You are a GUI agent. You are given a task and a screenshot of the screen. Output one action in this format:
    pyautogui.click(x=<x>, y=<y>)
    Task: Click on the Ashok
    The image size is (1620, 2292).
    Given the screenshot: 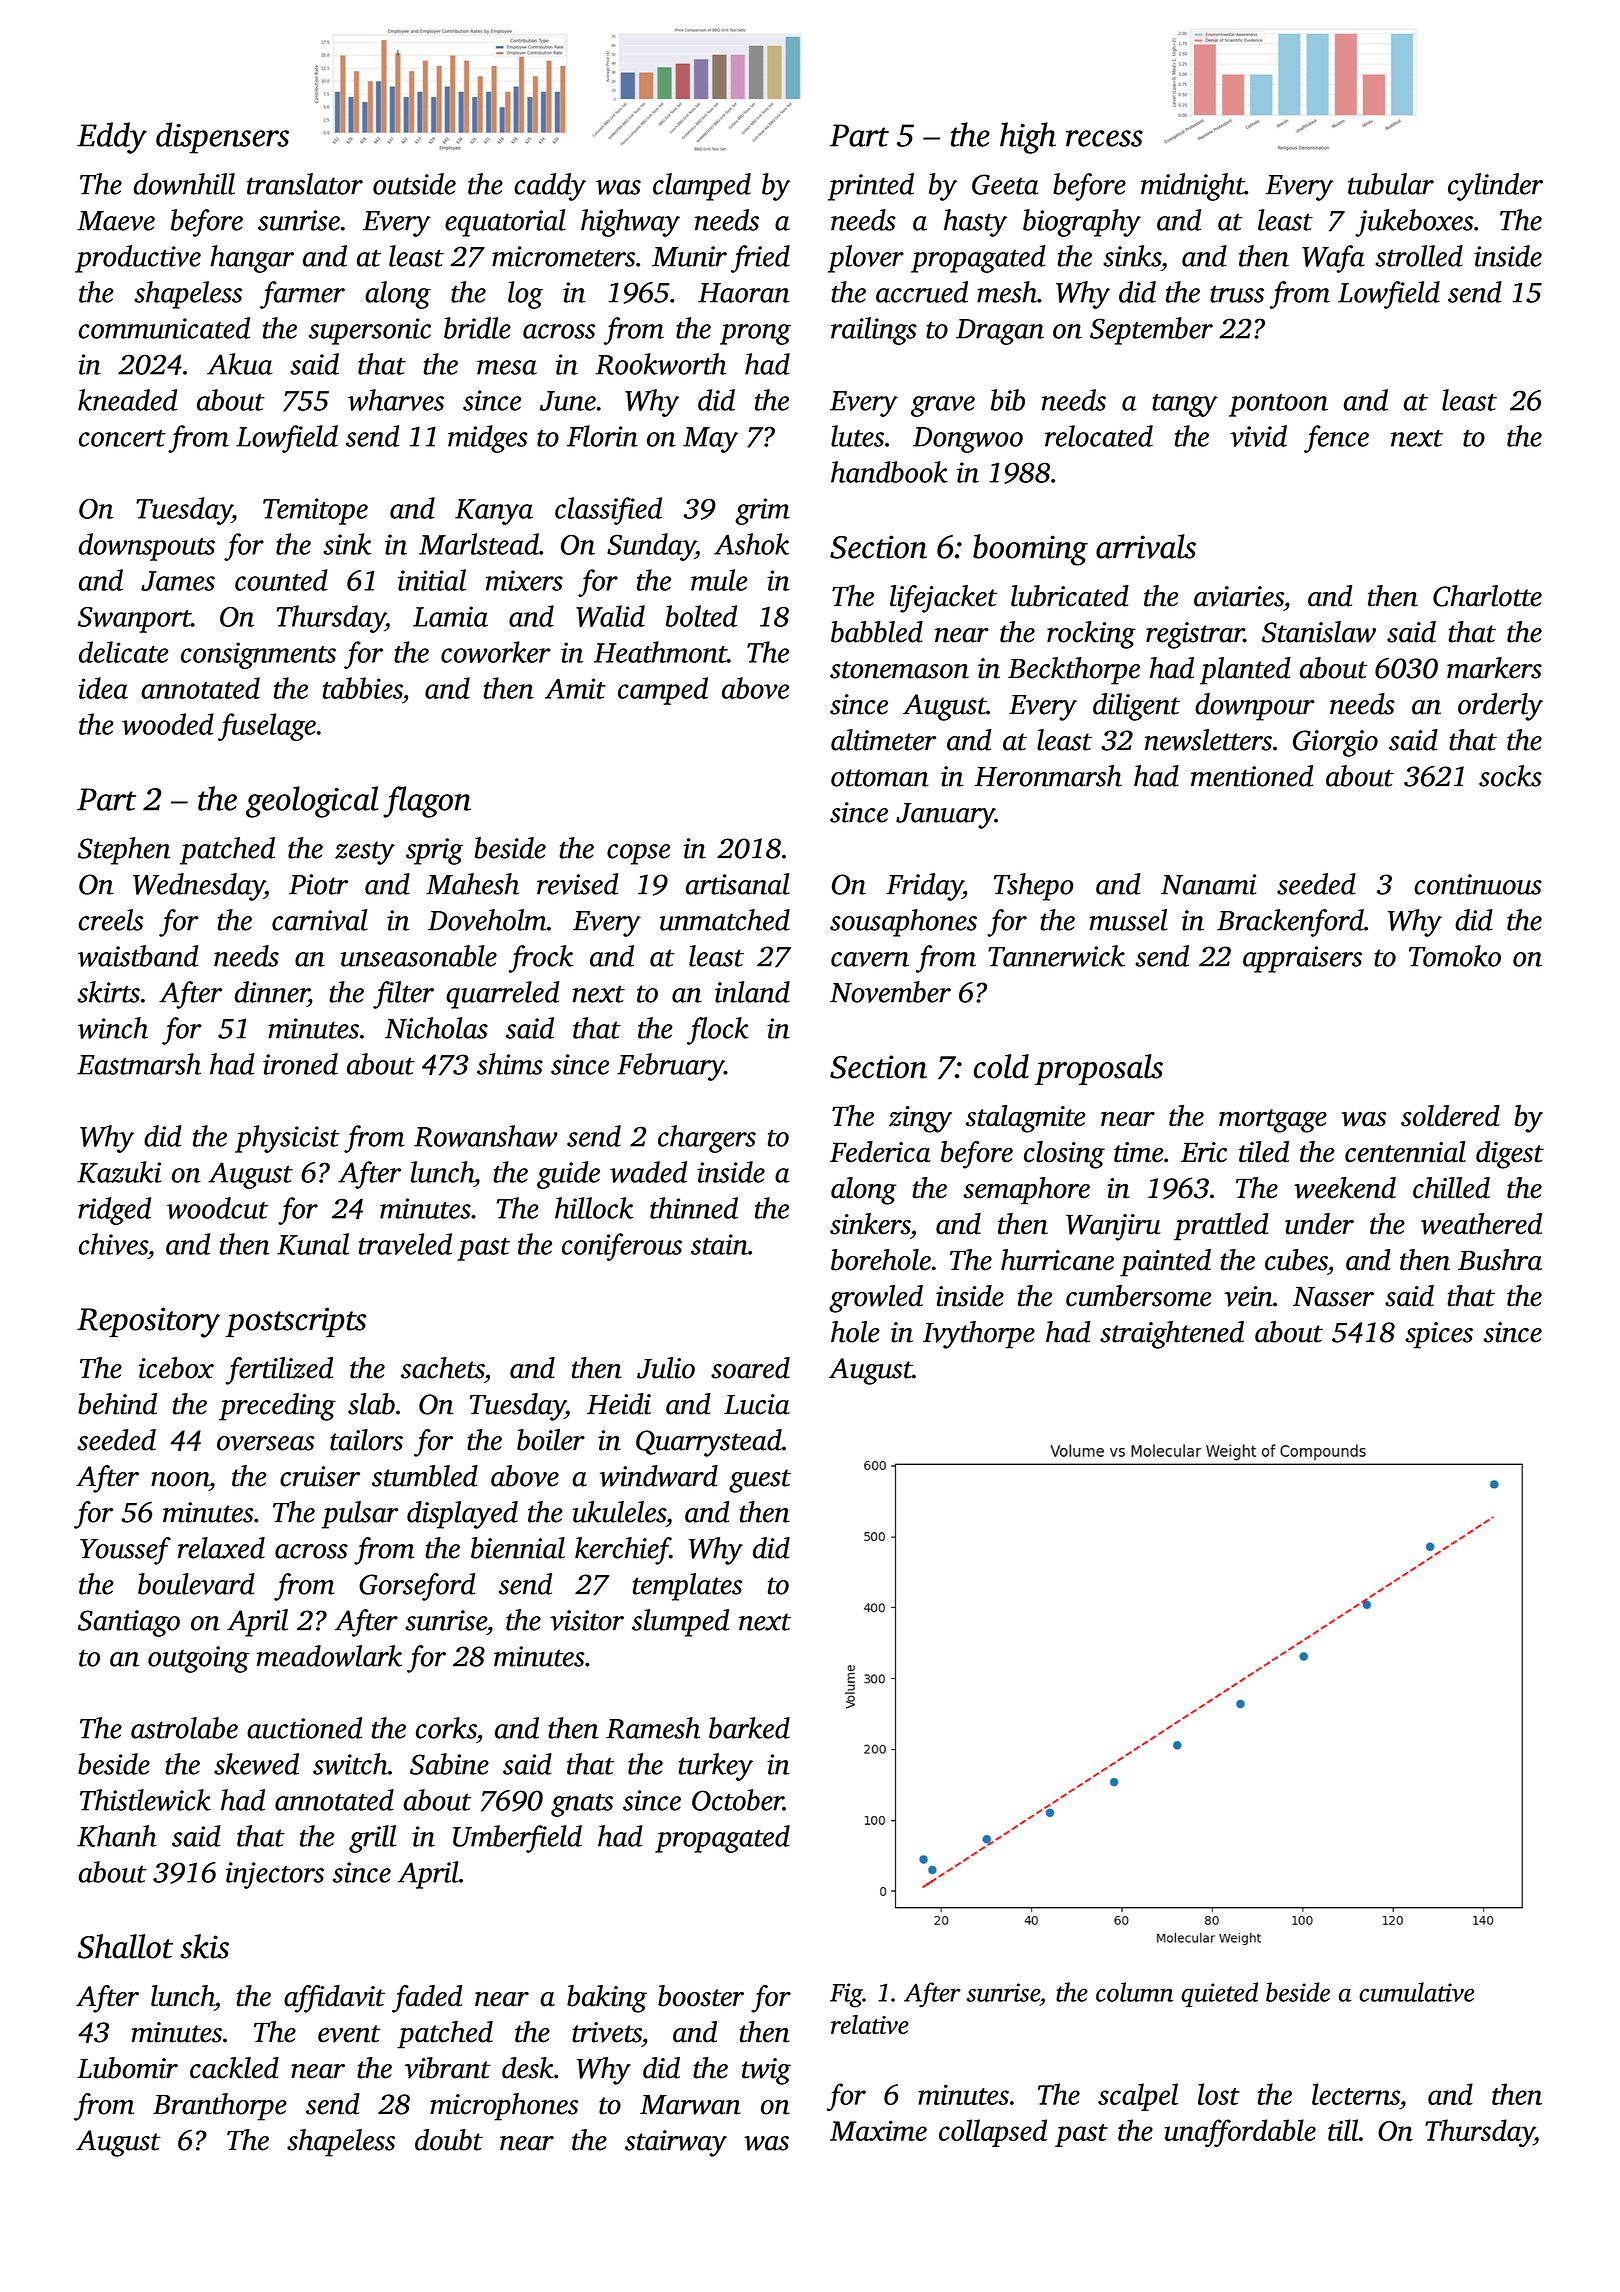 What is the action you would take?
    pyautogui.click(x=751, y=544)
